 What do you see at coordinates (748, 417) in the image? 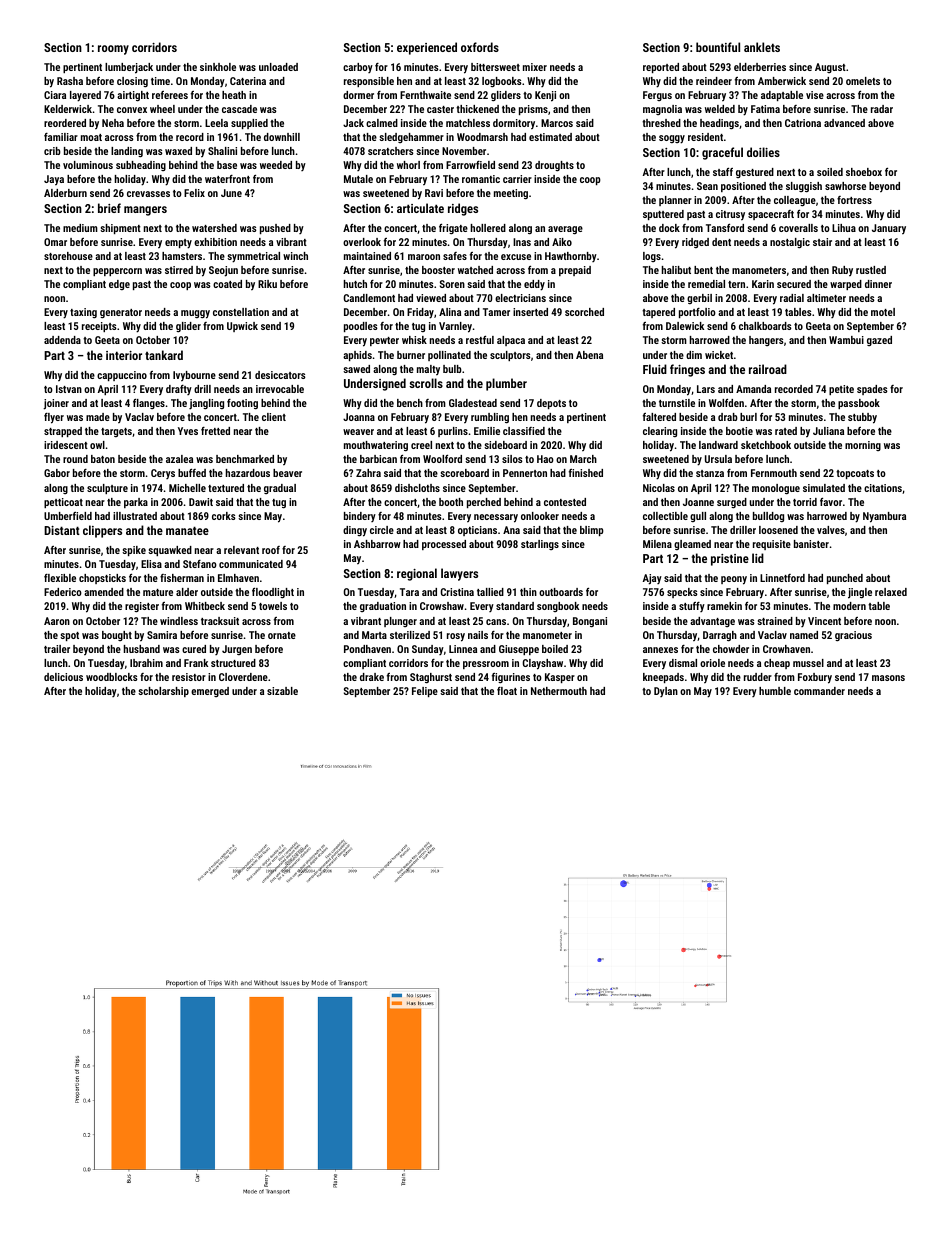
I see `burl` at bounding box center [748, 417].
